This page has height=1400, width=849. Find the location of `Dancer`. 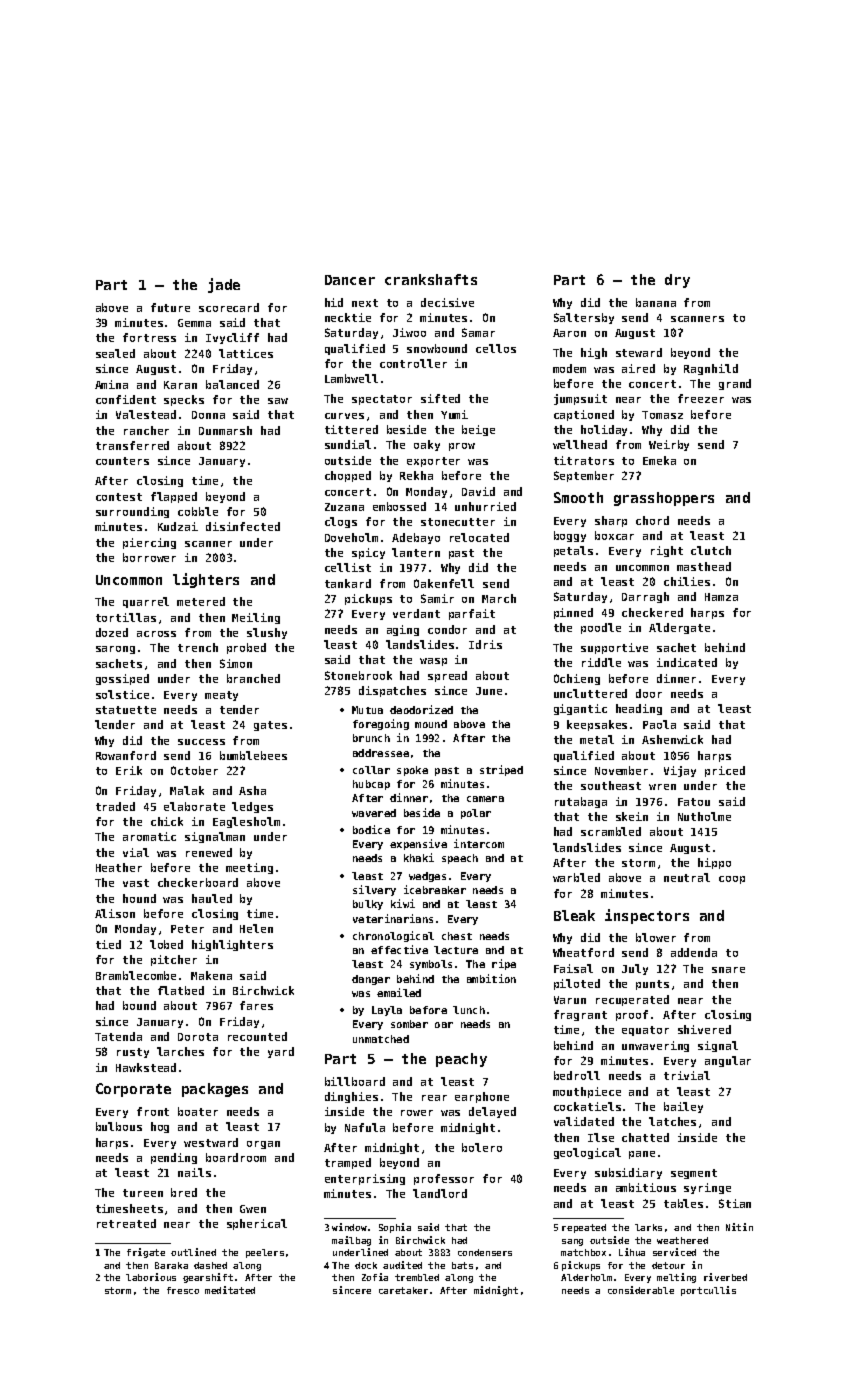

Dancer is located at coordinates (350, 280).
